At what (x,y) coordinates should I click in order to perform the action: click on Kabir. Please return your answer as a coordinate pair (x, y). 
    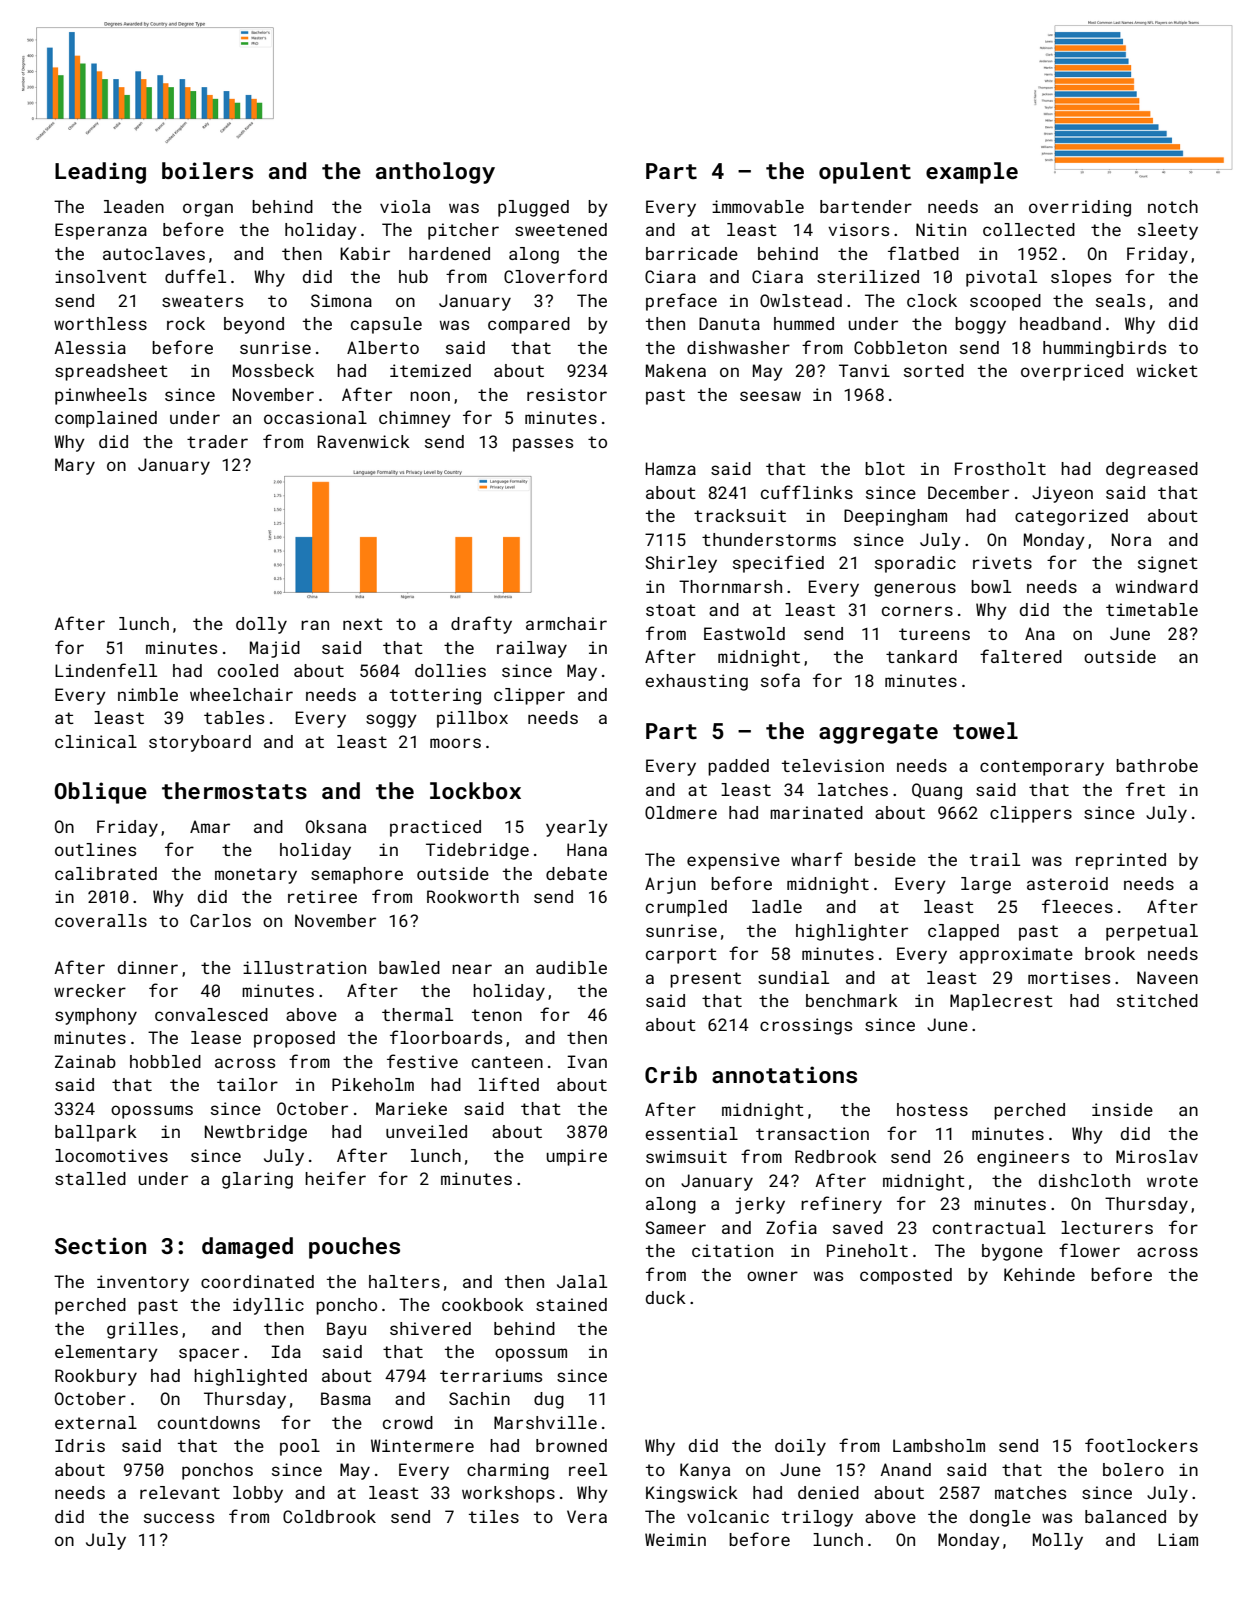
    Looking at the image, I should click on (365, 253).
